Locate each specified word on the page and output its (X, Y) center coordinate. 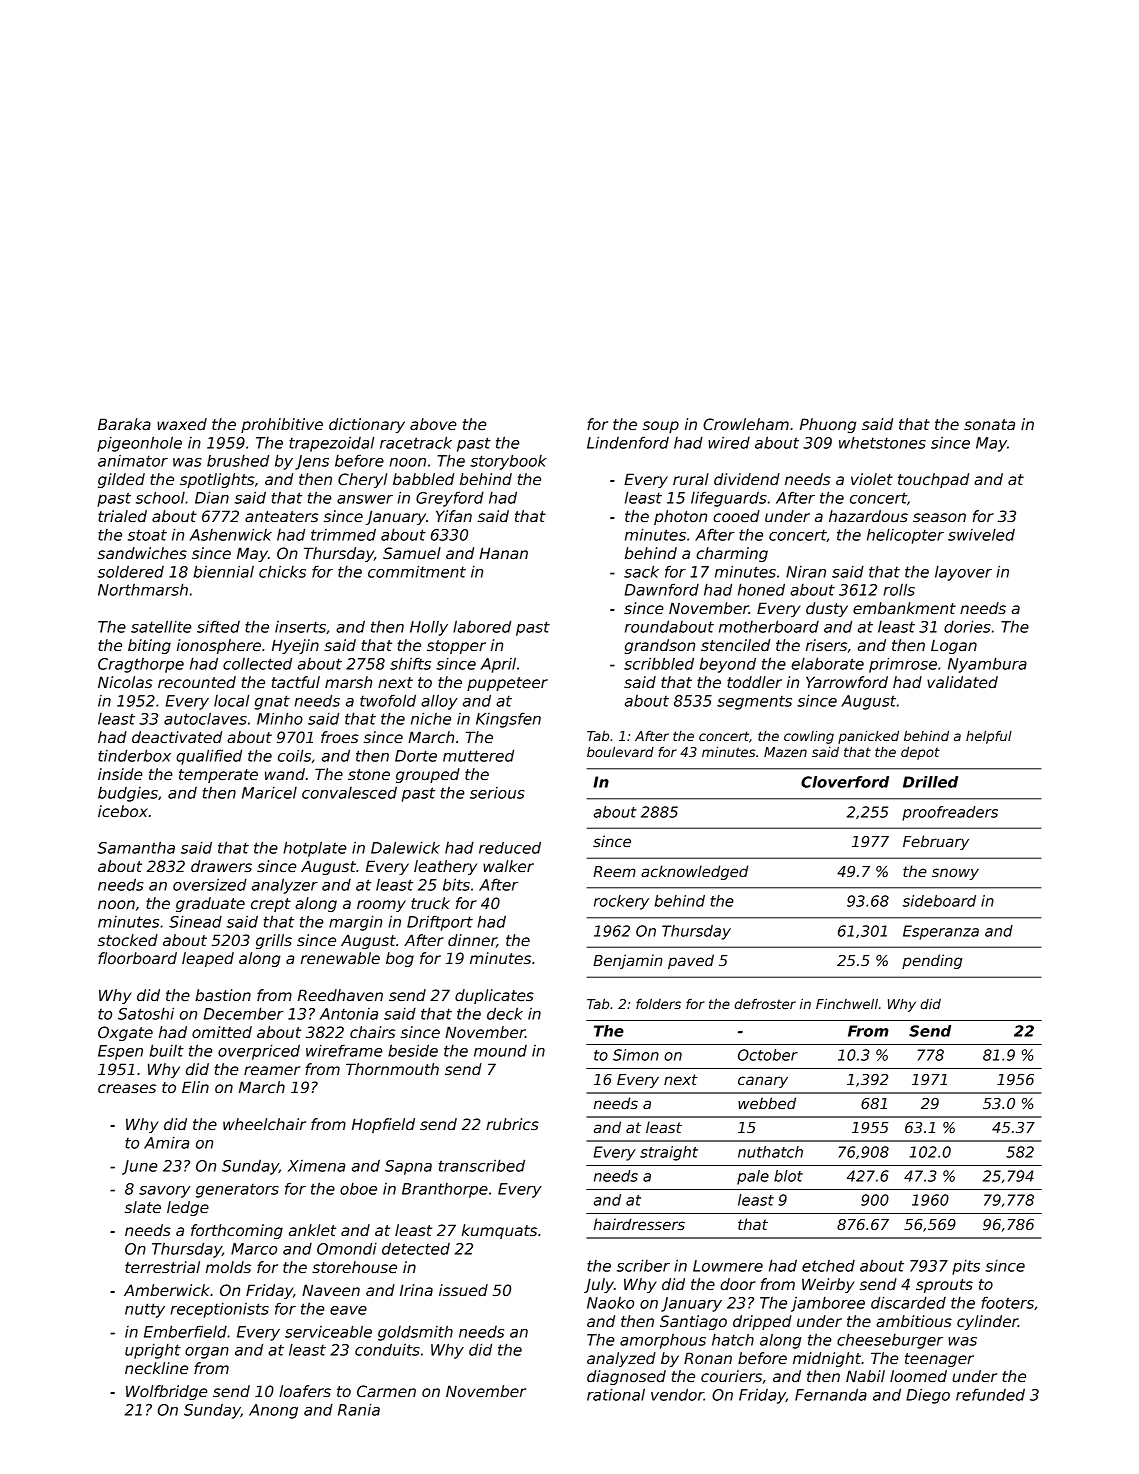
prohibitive (282, 425)
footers (1007, 1302)
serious (497, 793)
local (231, 700)
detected (416, 1248)
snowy (955, 874)
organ (207, 1353)
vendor (677, 1394)
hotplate (315, 849)
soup (661, 427)
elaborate (827, 663)
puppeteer (507, 684)
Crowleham (746, 424)
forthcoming (237, 1231)
